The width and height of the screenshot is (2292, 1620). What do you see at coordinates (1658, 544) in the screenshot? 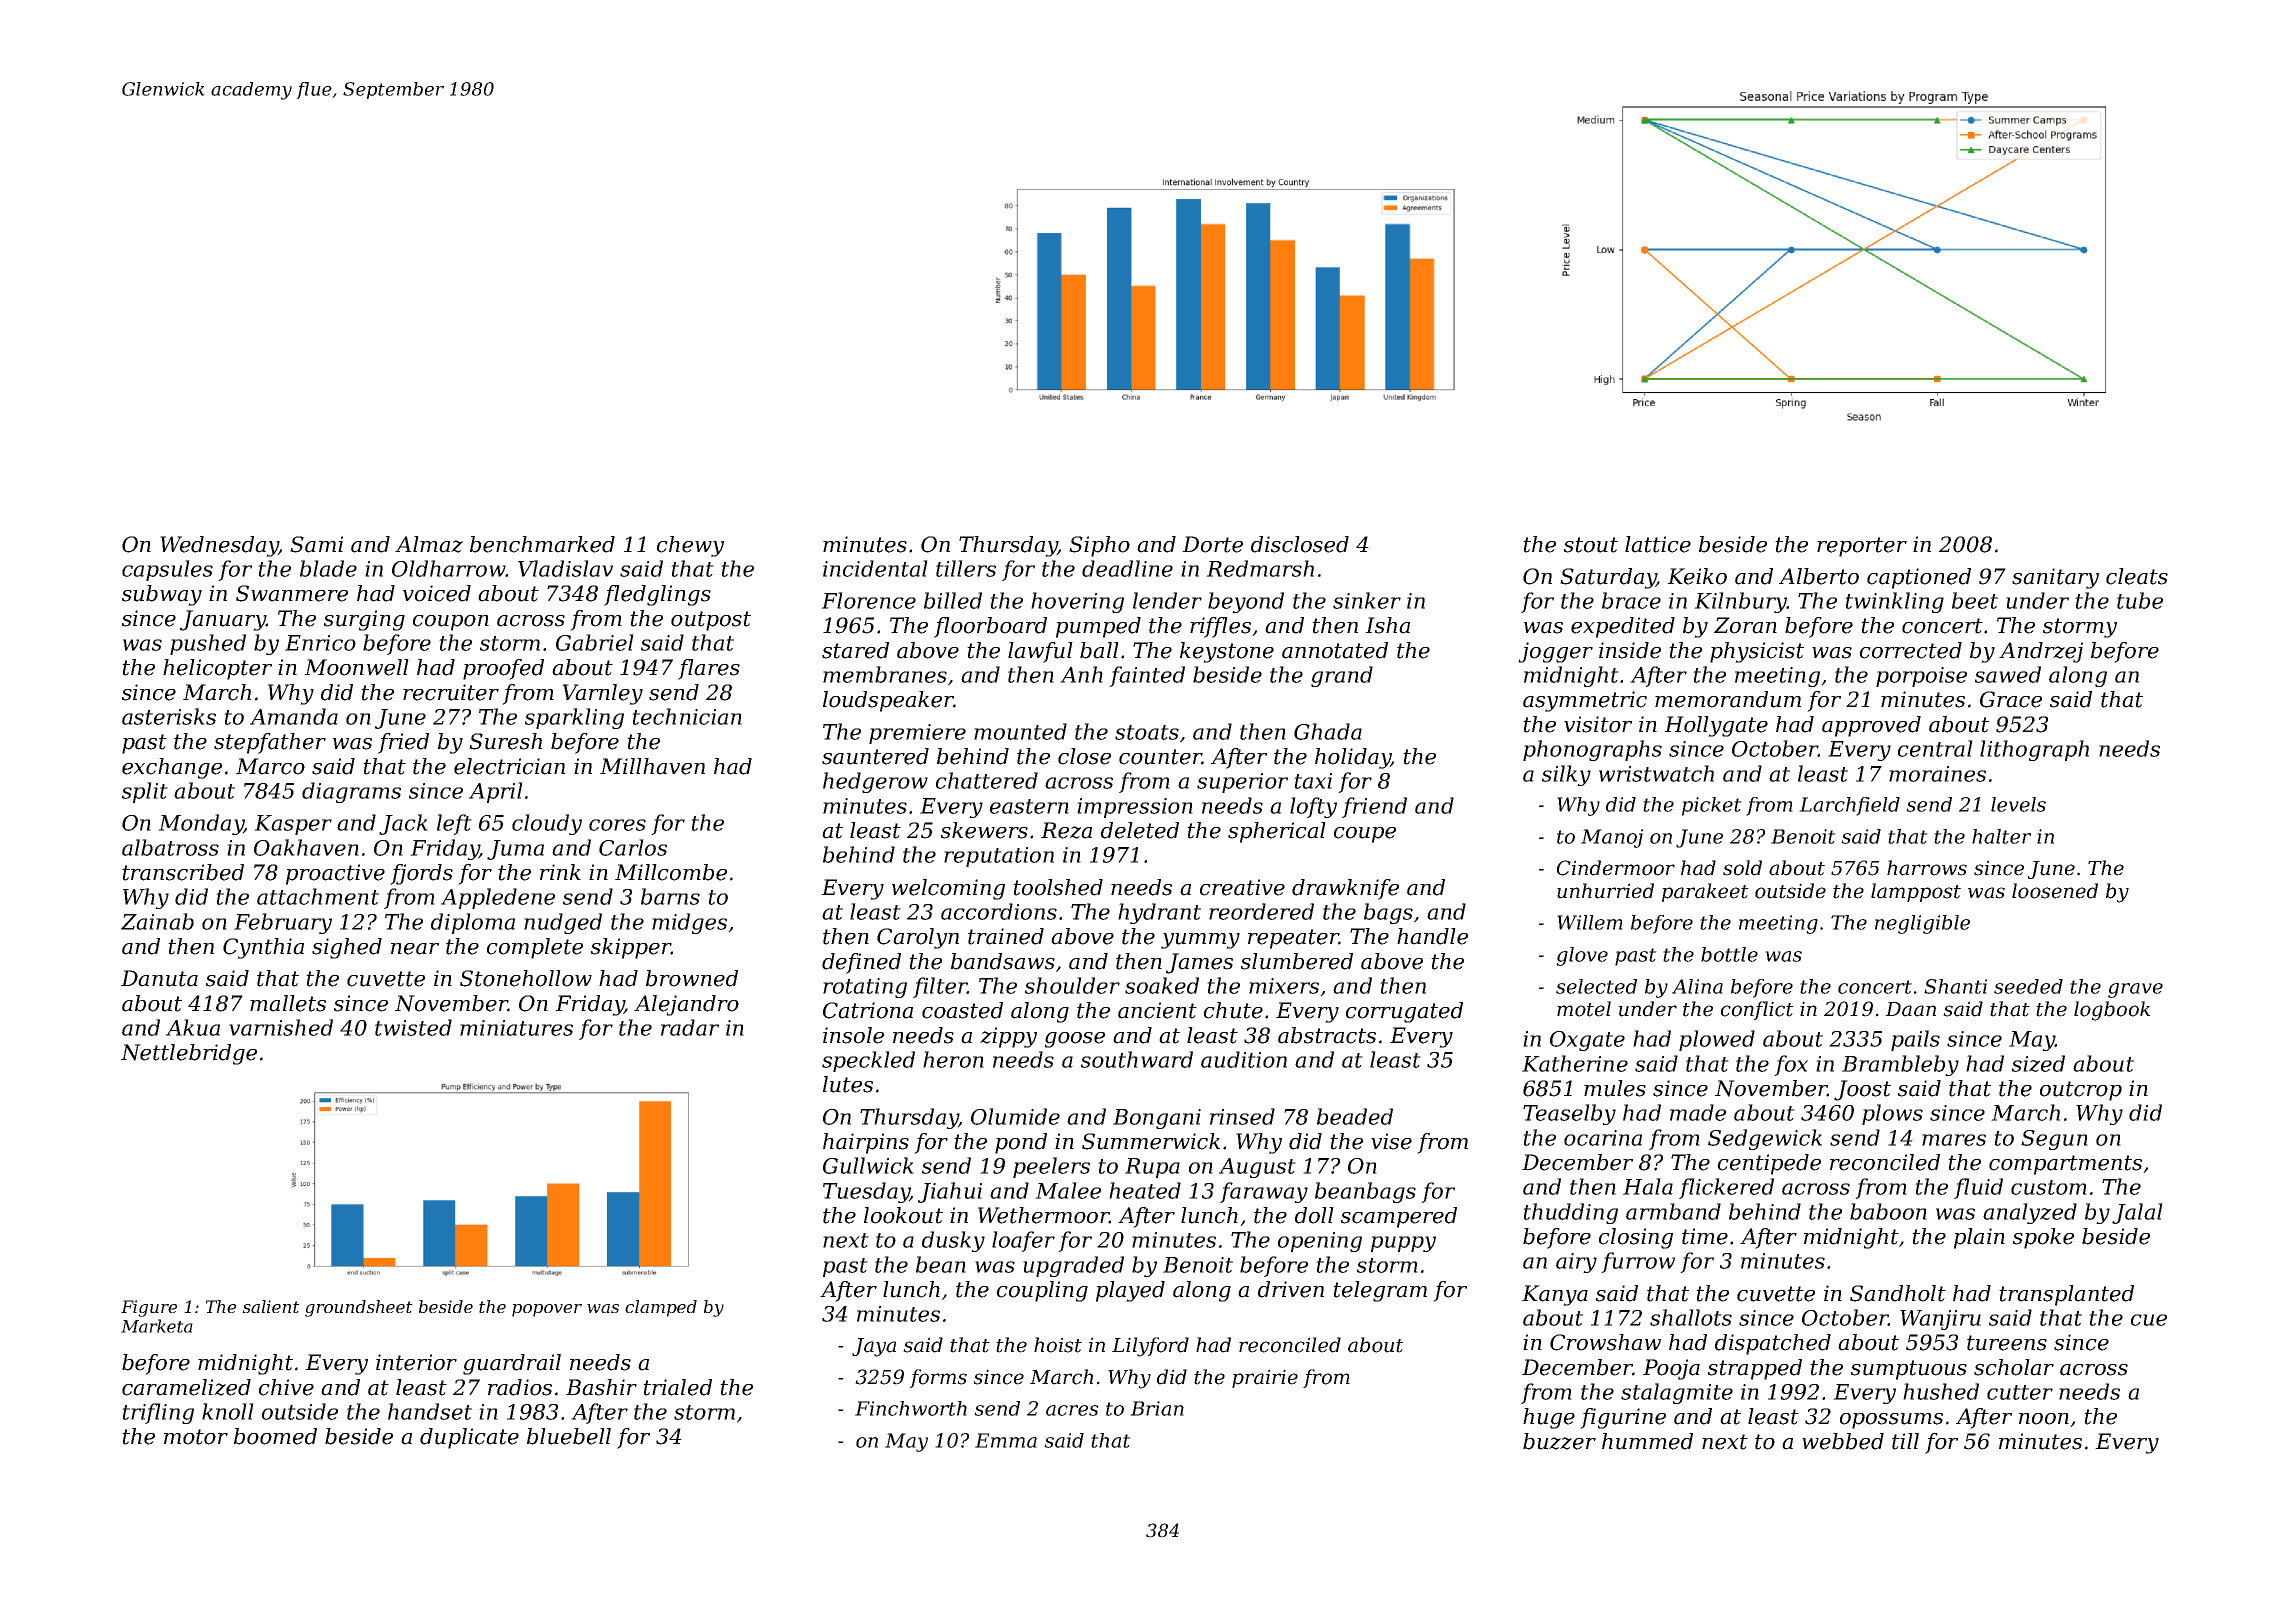
I see `lattice` at bounding box center [1658, 544].
